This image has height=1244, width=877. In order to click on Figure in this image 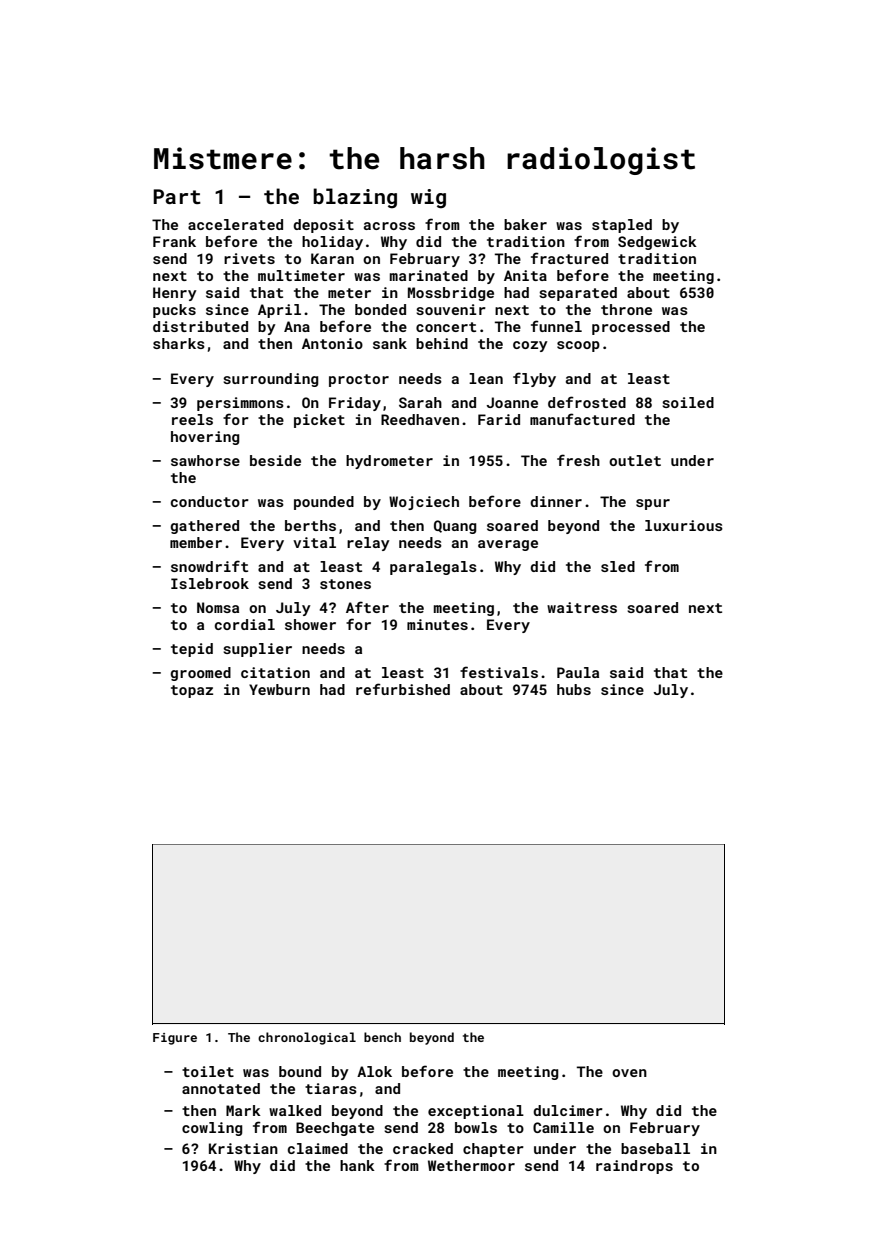, I will do `click(175, 1039)`.
